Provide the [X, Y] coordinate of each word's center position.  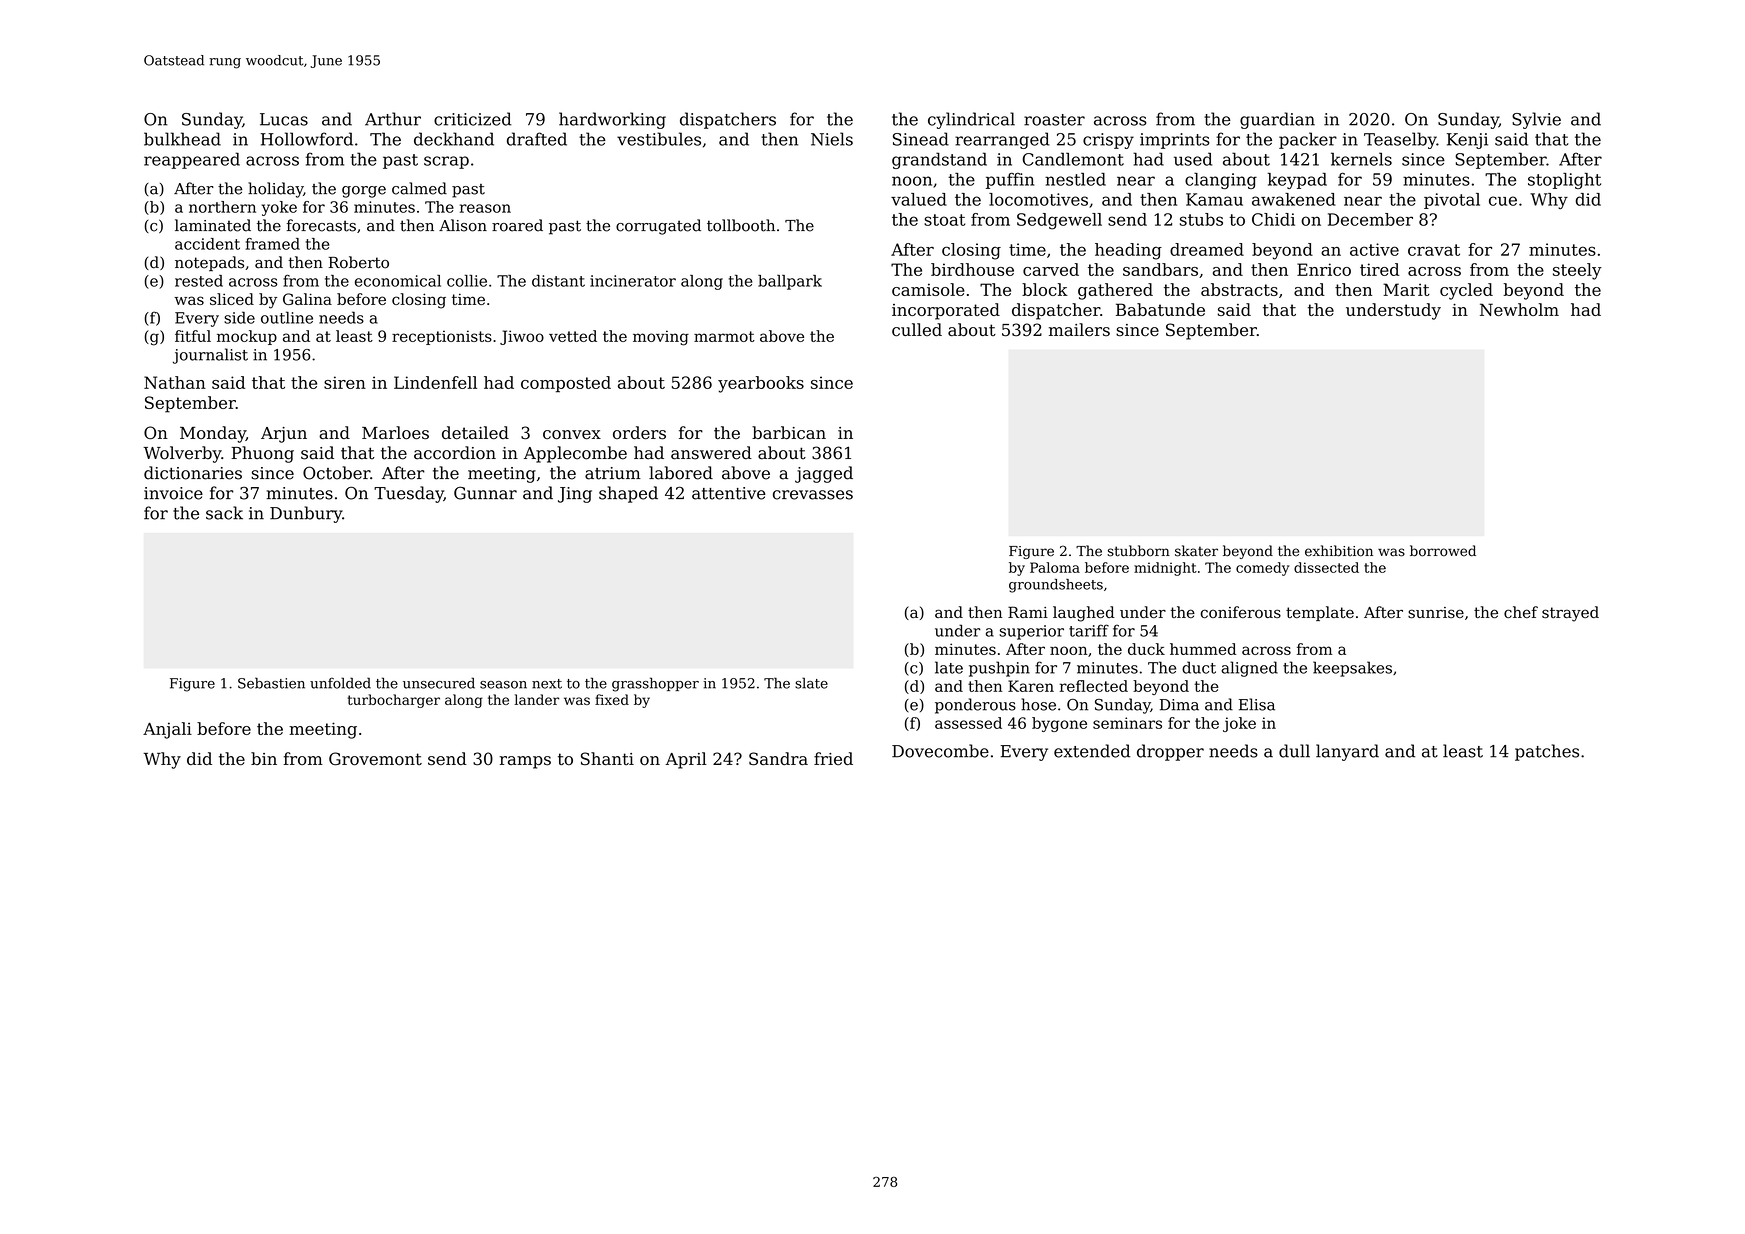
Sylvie [1536, 120]
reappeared [192, 160]
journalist [210, 356]
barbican [789, 433]
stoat [944, 220]
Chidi [1273, 219]
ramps [525, 762]
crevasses [813, 495]
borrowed [1443, 551]
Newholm [1519, 309]
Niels [832, 139]
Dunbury [306, 514]
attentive [729, 493]
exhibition [1339, 551]
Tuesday [409, 494]
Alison [463, 225]
